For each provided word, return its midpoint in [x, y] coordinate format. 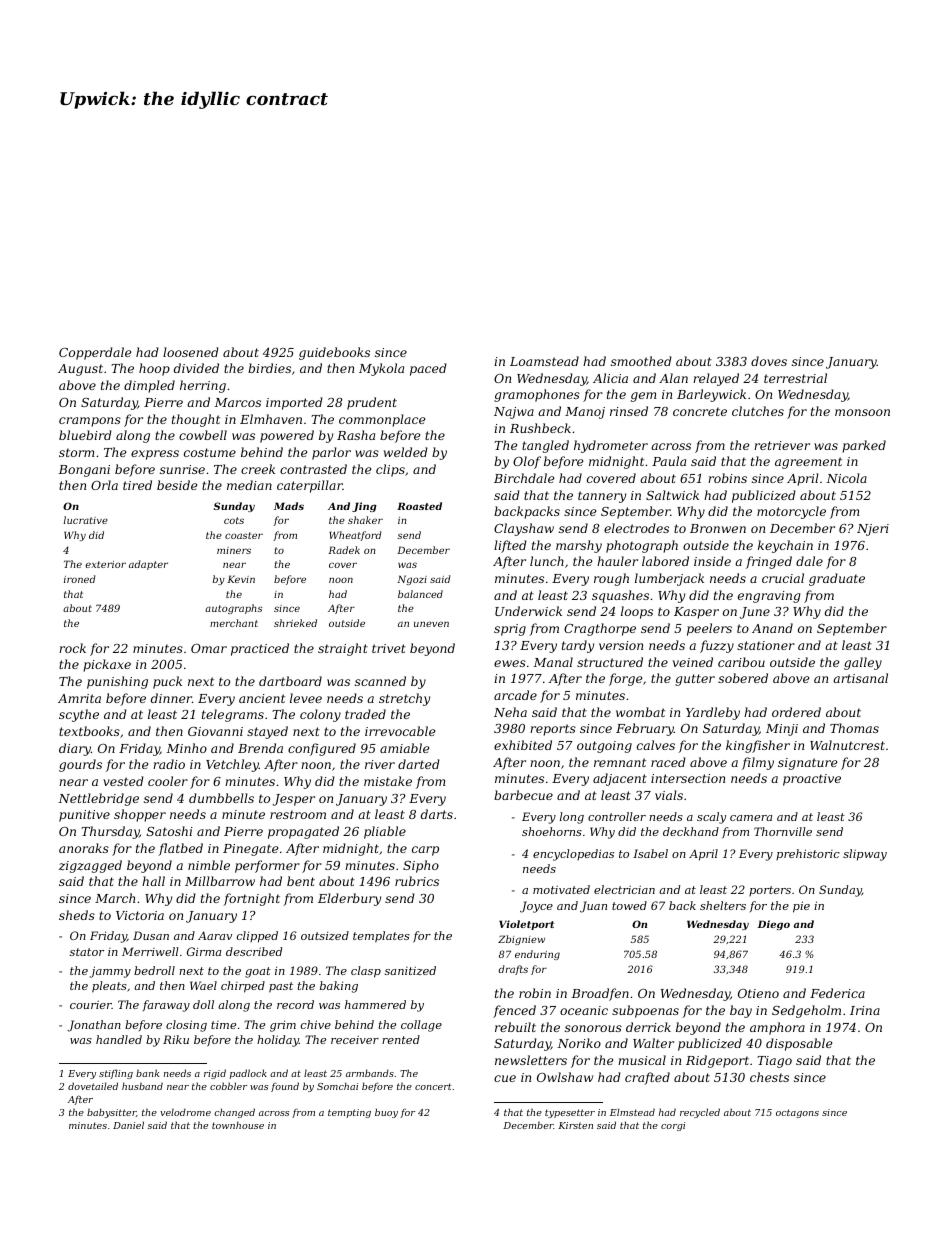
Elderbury [349, 899]
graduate [837, 579]
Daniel [128, 1125]
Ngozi [412, 580]
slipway [865, 855]
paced [428, 369]
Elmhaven [271, 419]
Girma [204, 951]
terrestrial [795, 378]
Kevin [241, 579]
